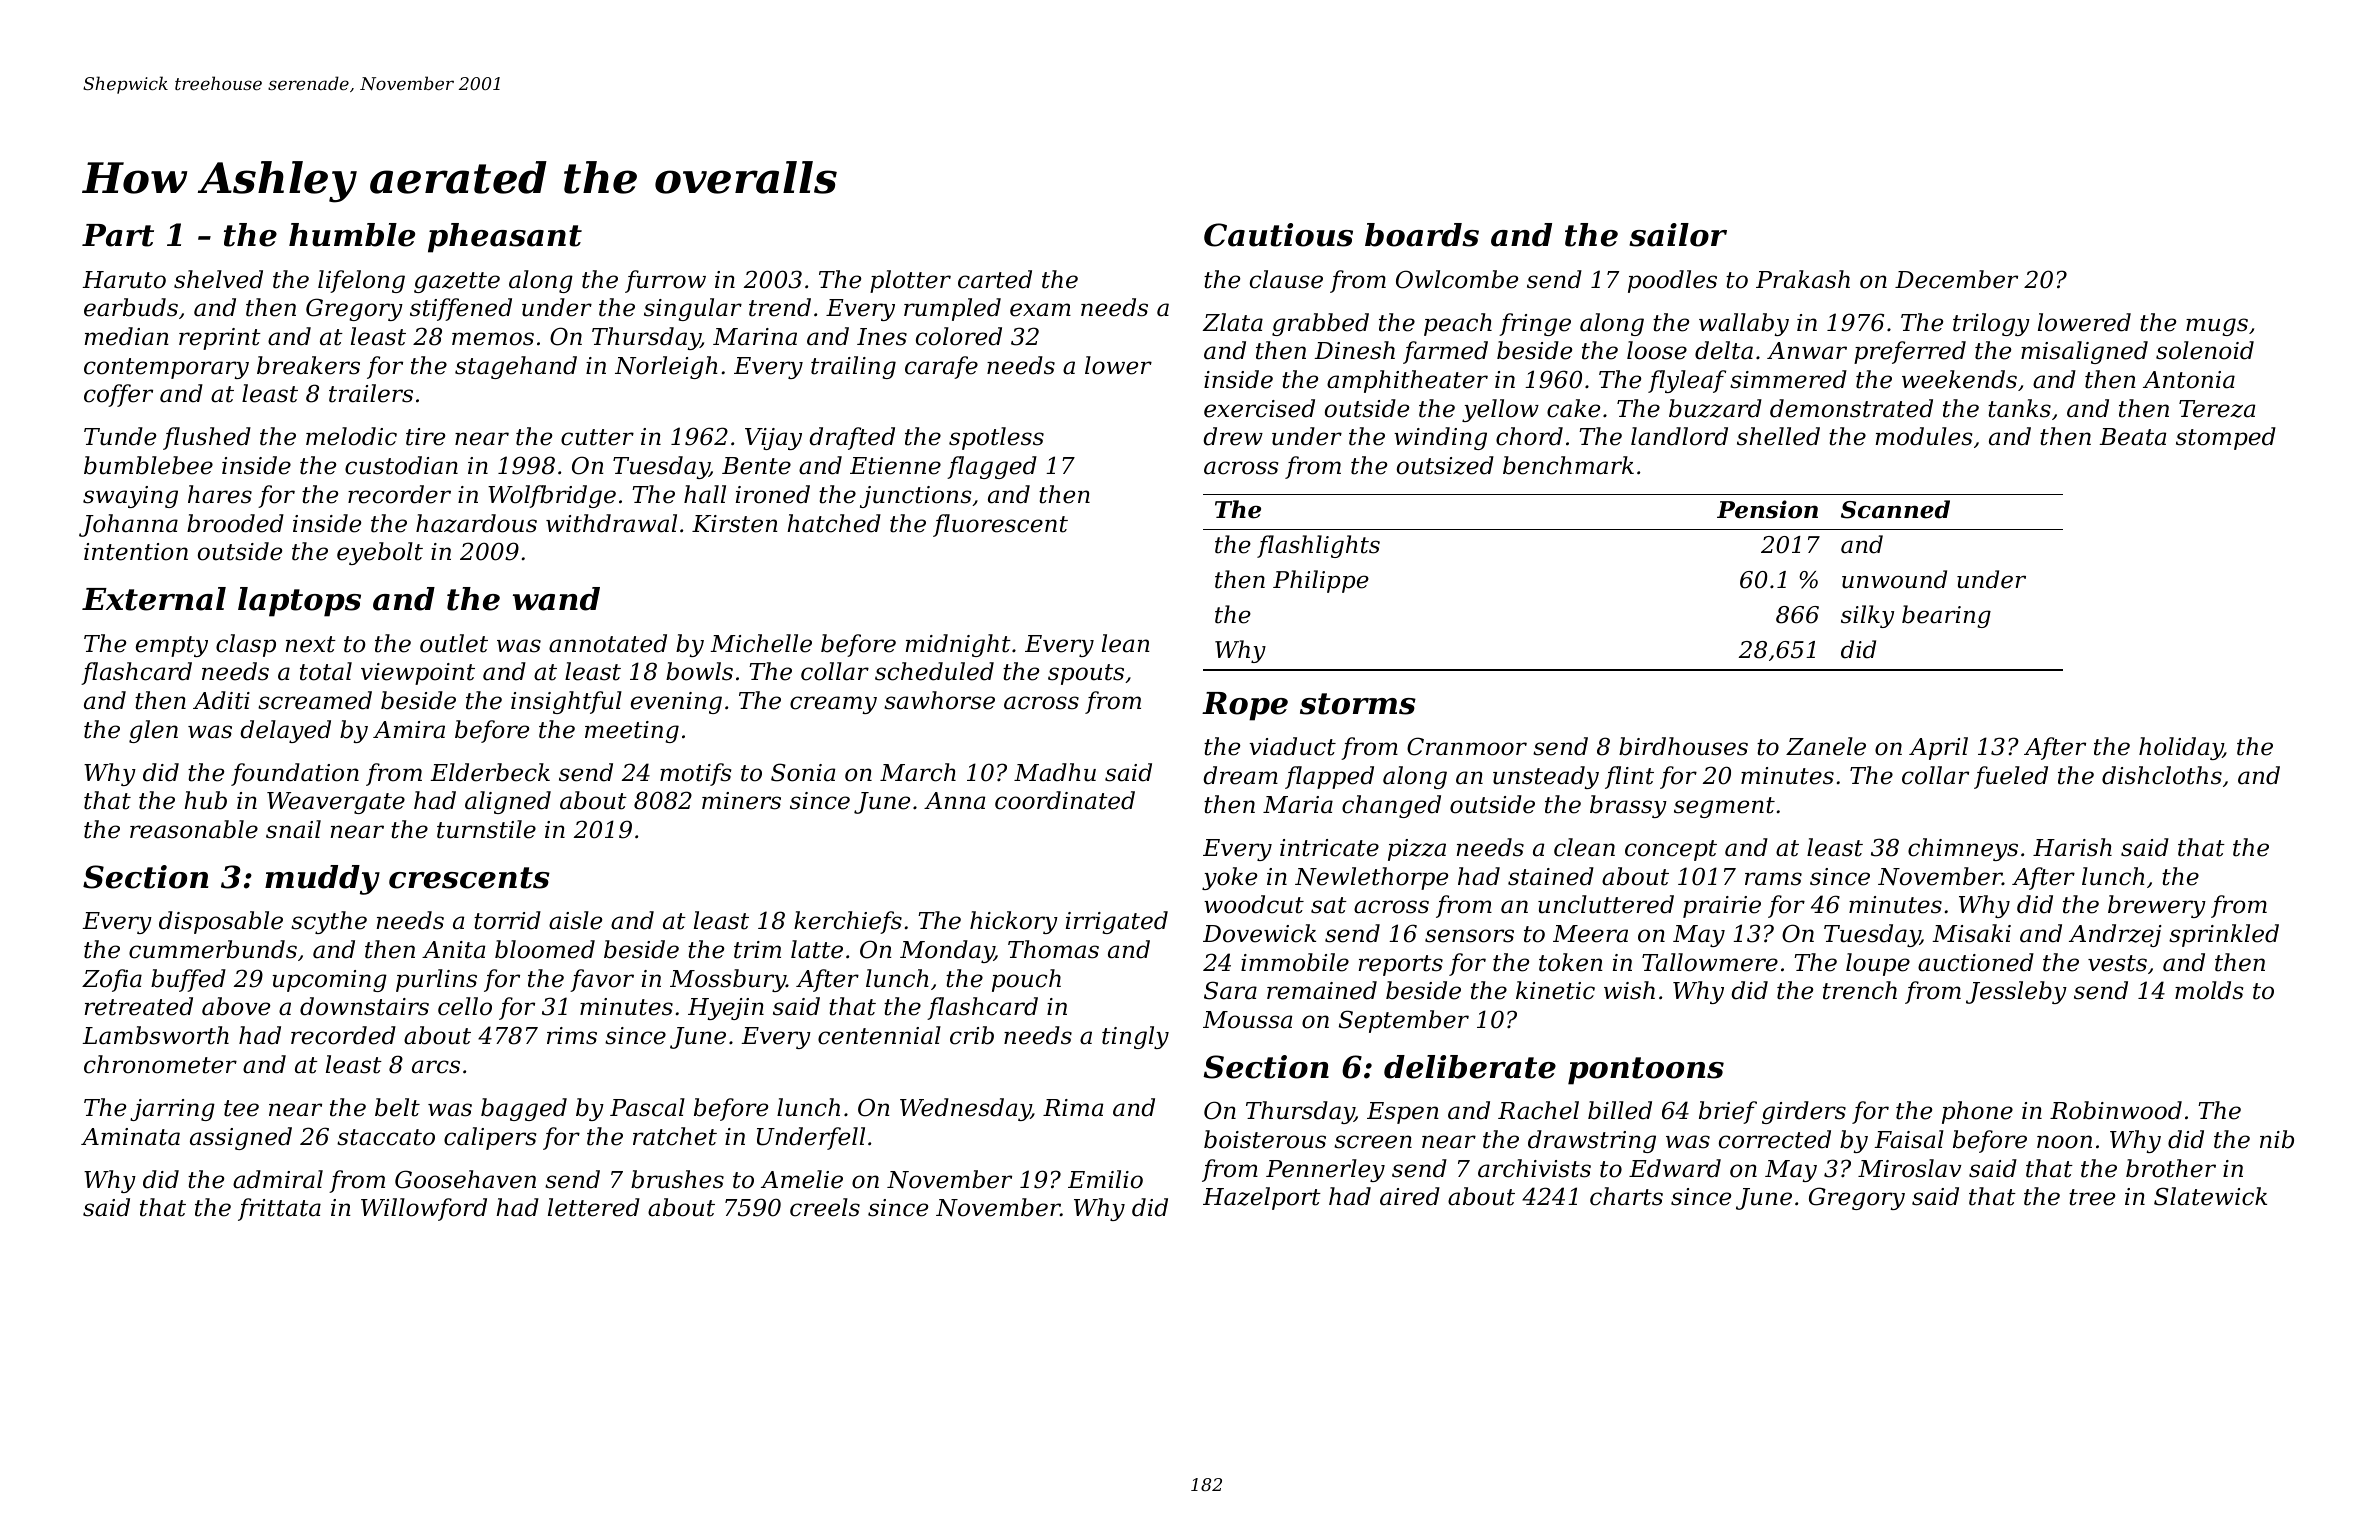  Describe the element at coordinates (493, 339) in the document. I see `memos` at that location.
